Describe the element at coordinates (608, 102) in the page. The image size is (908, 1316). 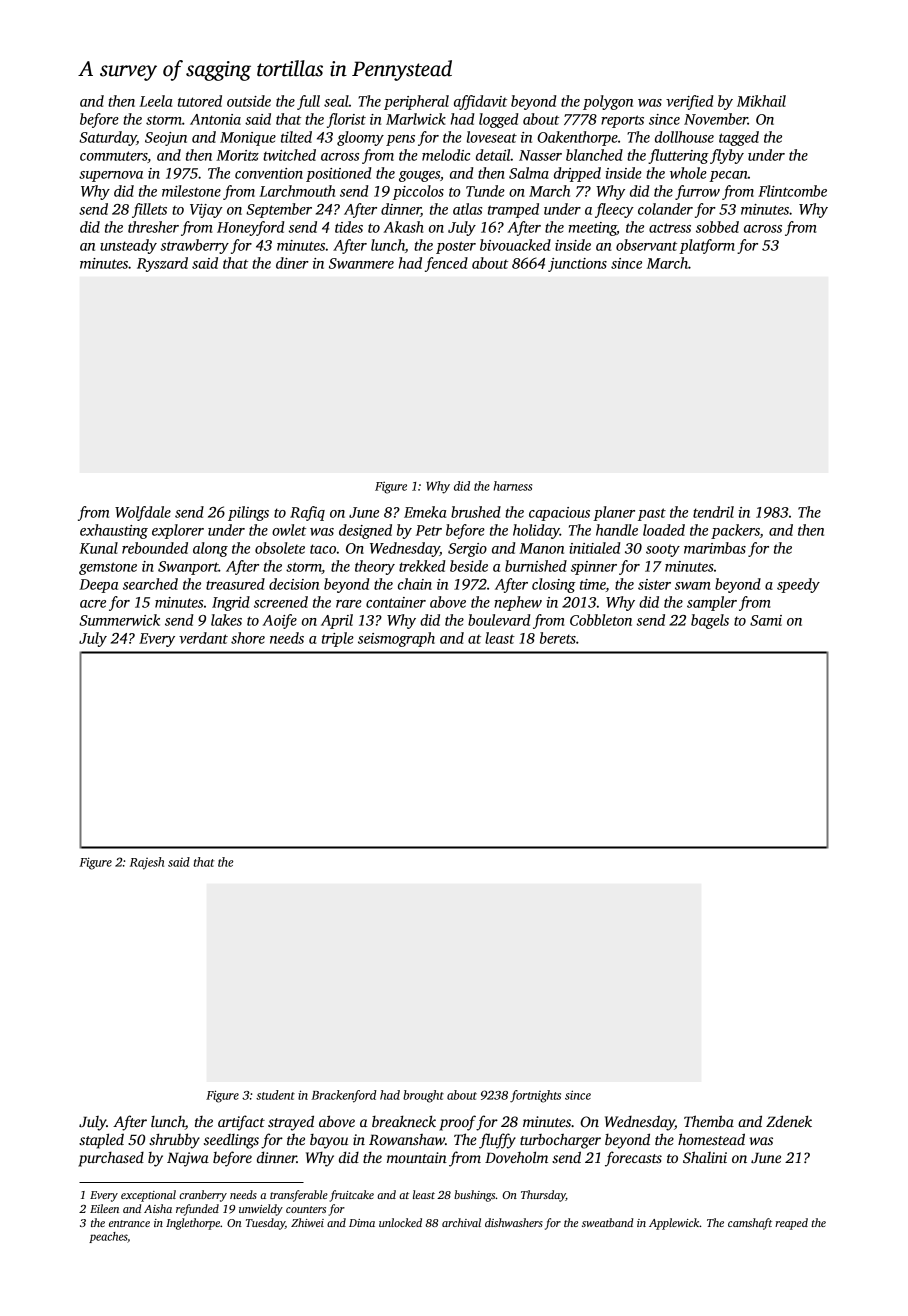
I see `polygon` at that location.
